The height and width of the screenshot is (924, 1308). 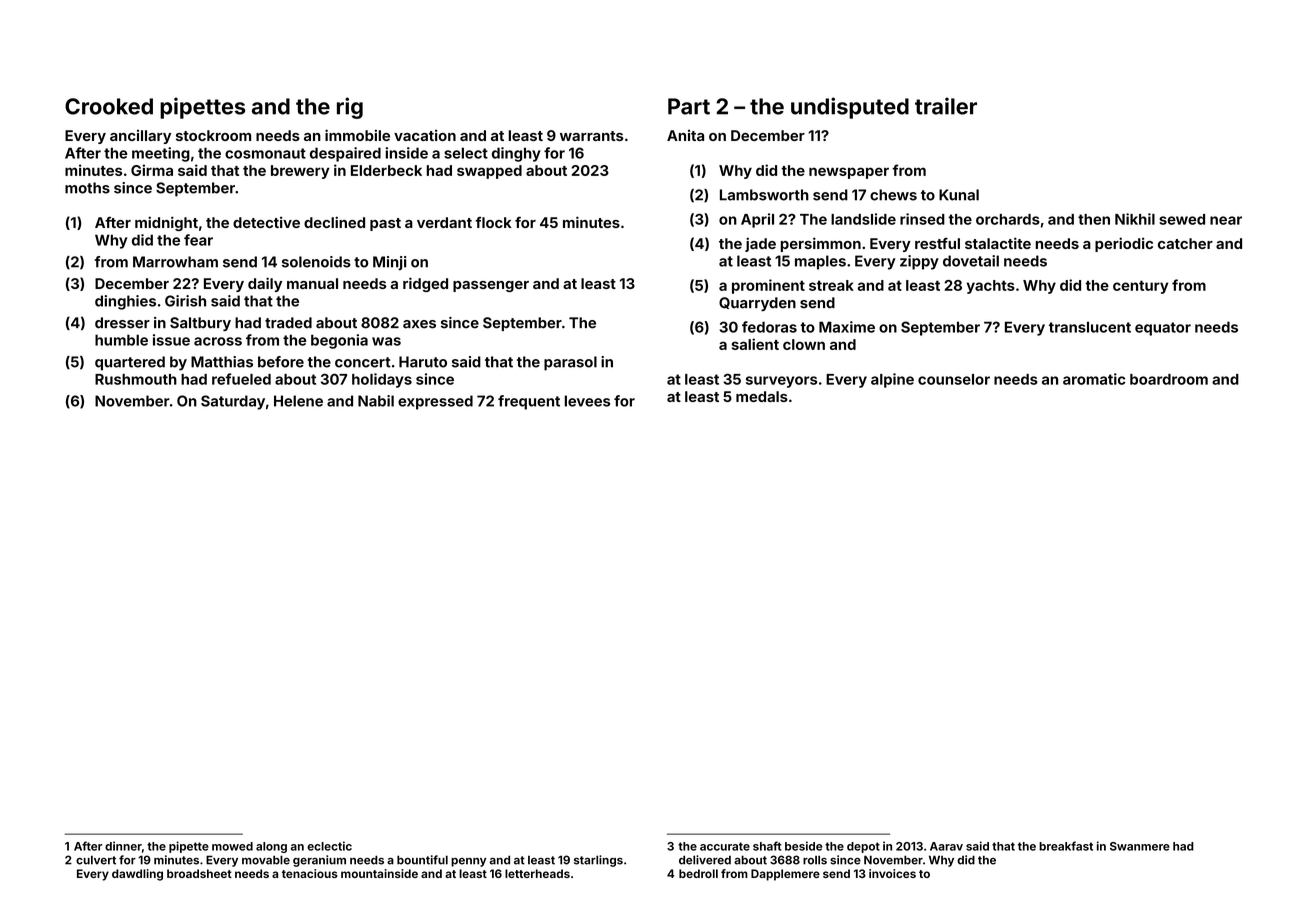 What do you see at coordinates (570, 363) in the screenshot?
I see `parasol` at bounding box center [570, 363].
